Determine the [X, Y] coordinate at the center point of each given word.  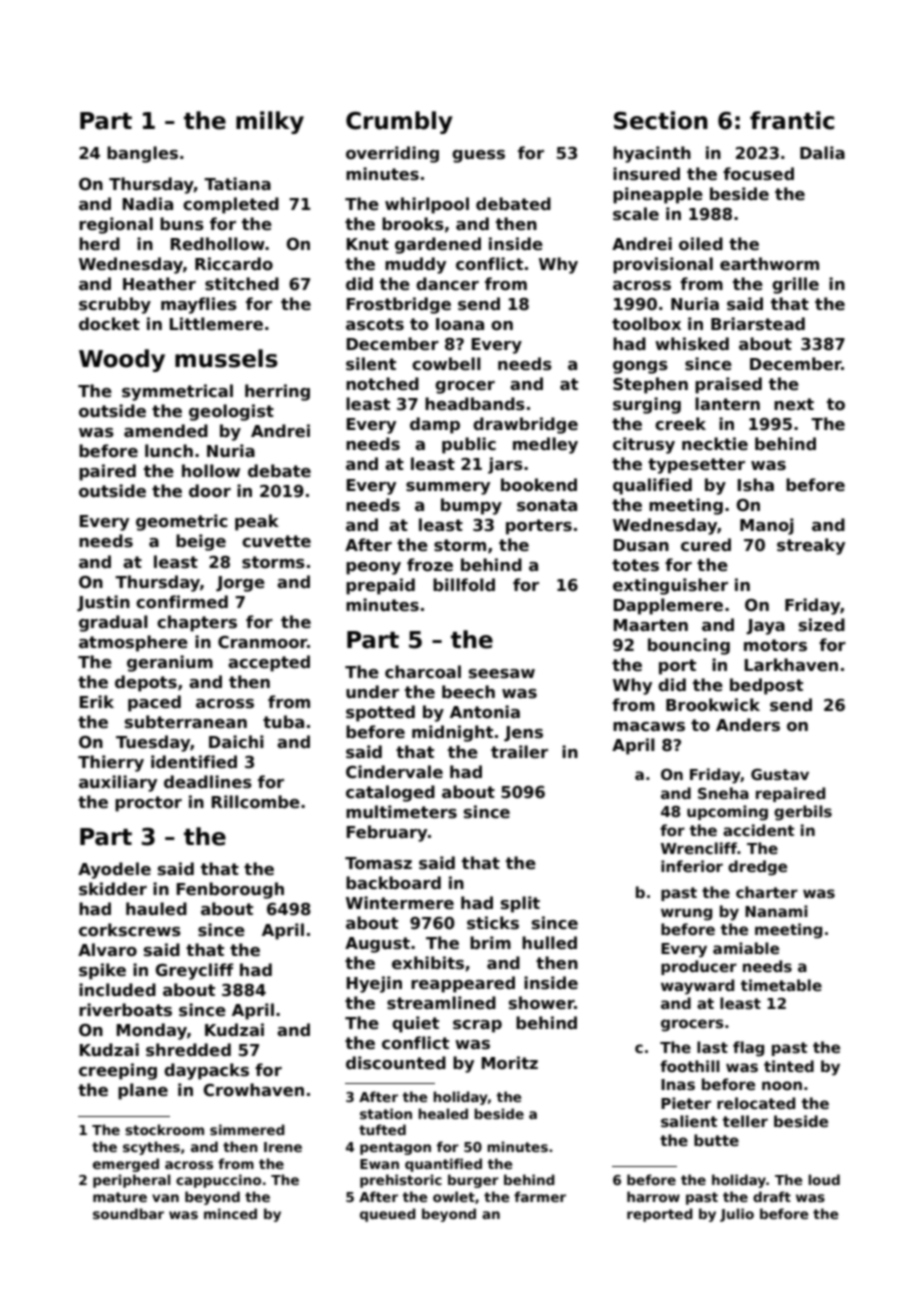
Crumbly [399, 122]
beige [201, 542]
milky [270, 122]
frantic [792, 120]
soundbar [128, 1213]
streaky [811, 546]
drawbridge [525, 425]
